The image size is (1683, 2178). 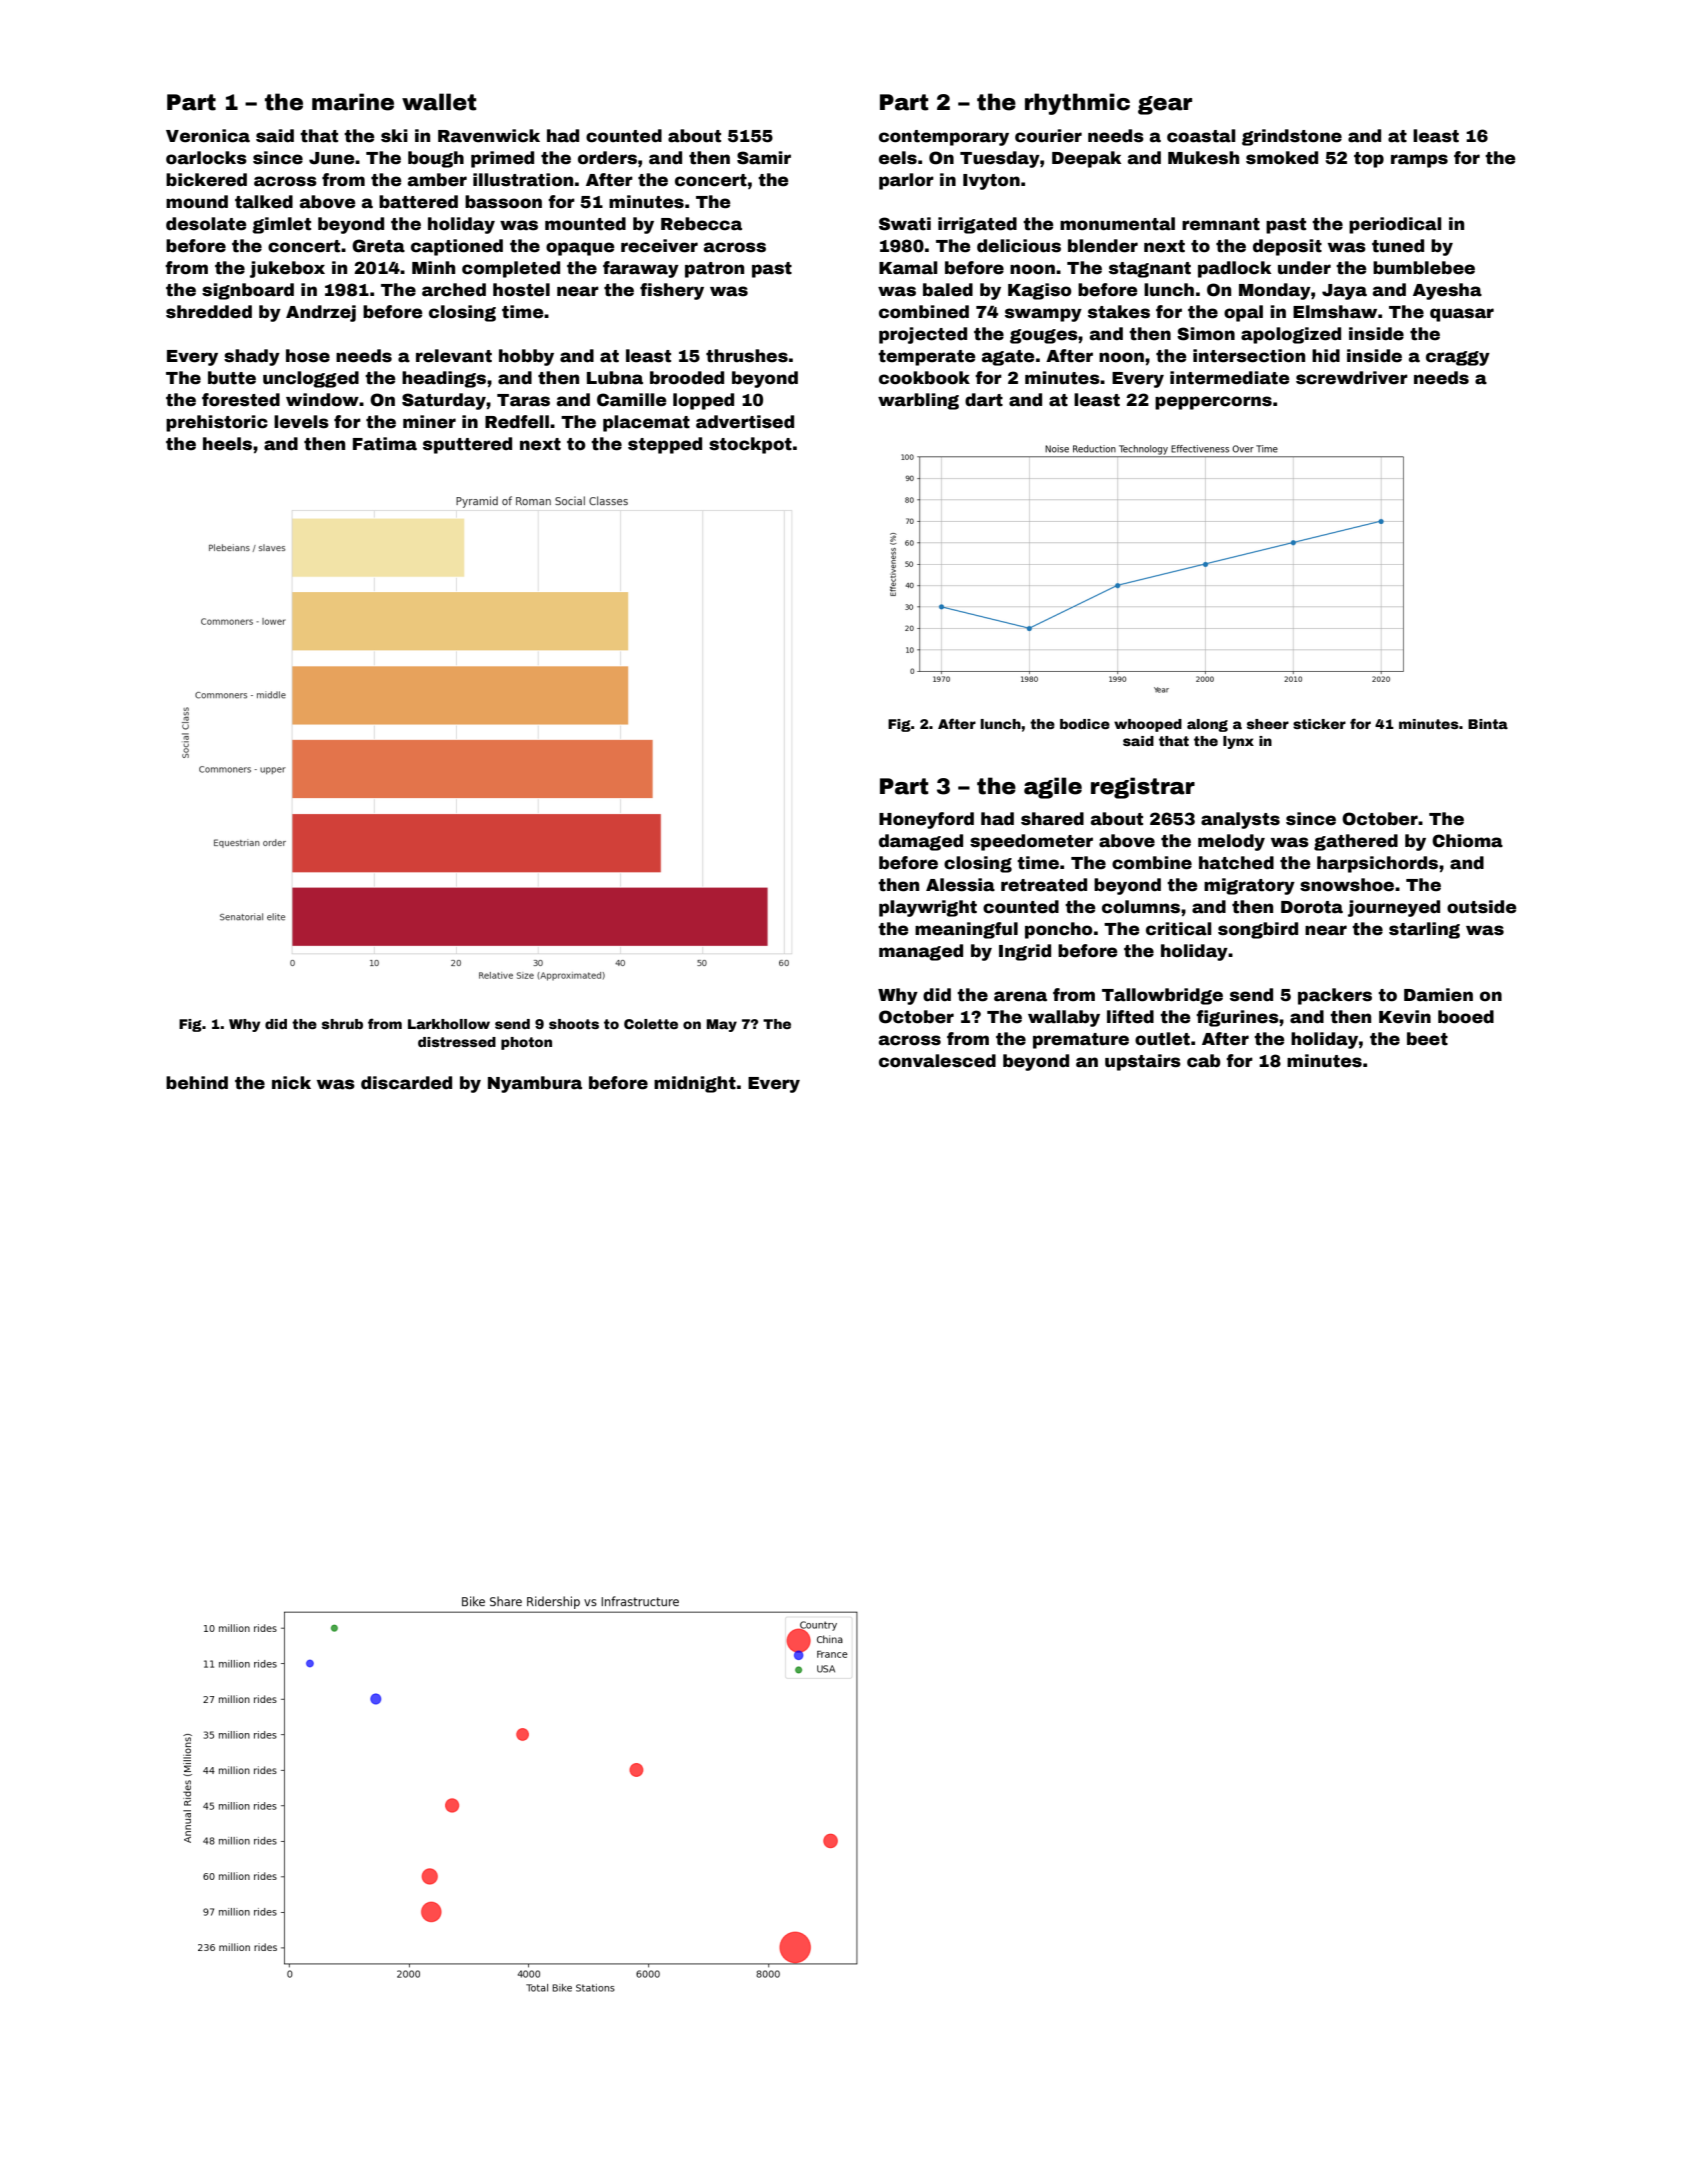 What do you see at coordinates (1438, 995) in the page?
I see `Damien` at bounding box center [1438, 995].
